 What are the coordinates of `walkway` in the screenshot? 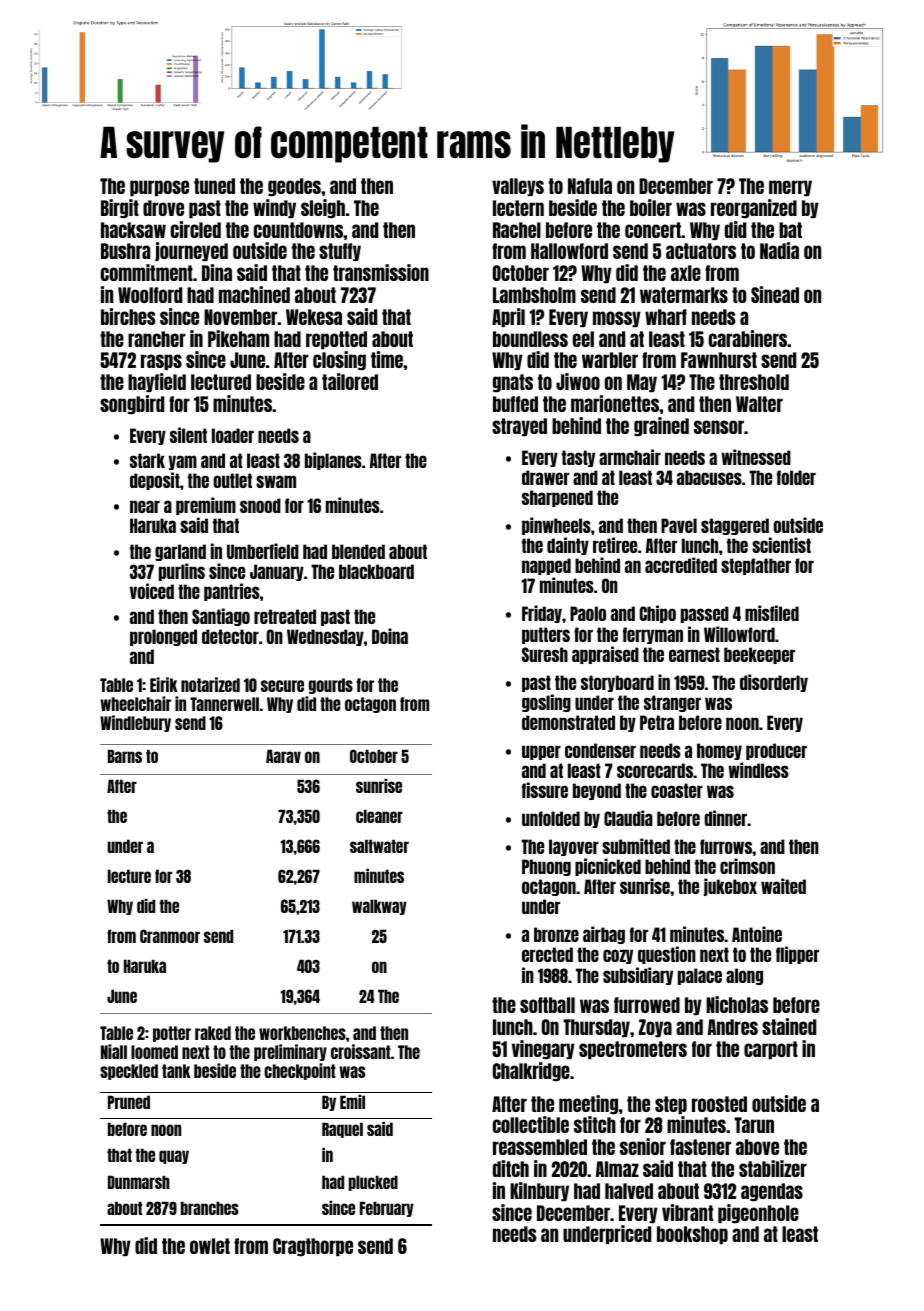 It's located at (379, 907).
